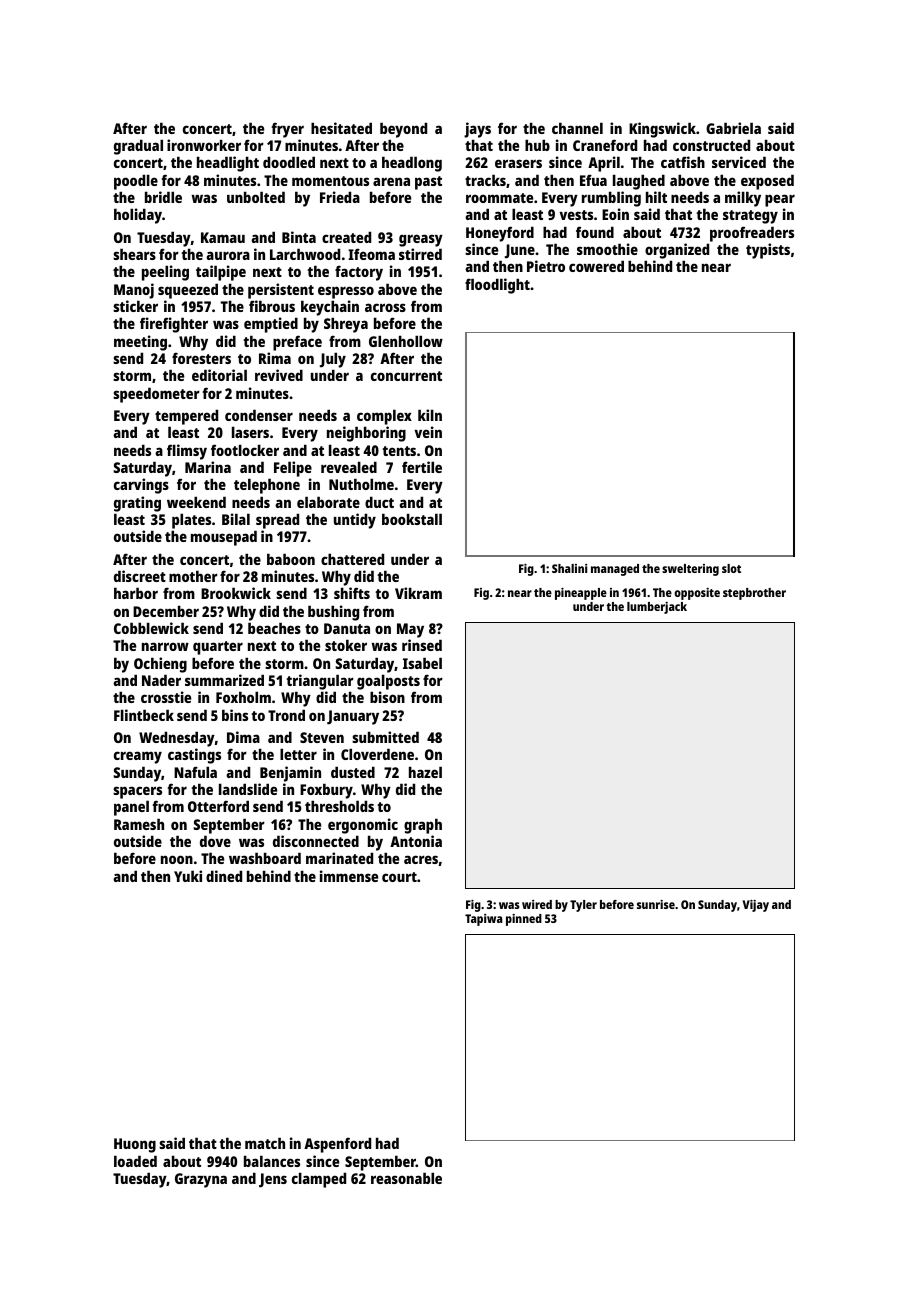  What do you see at coordinates (193, 576) in the screenshot?
I see `mother` at bounding box center [193, 576].
